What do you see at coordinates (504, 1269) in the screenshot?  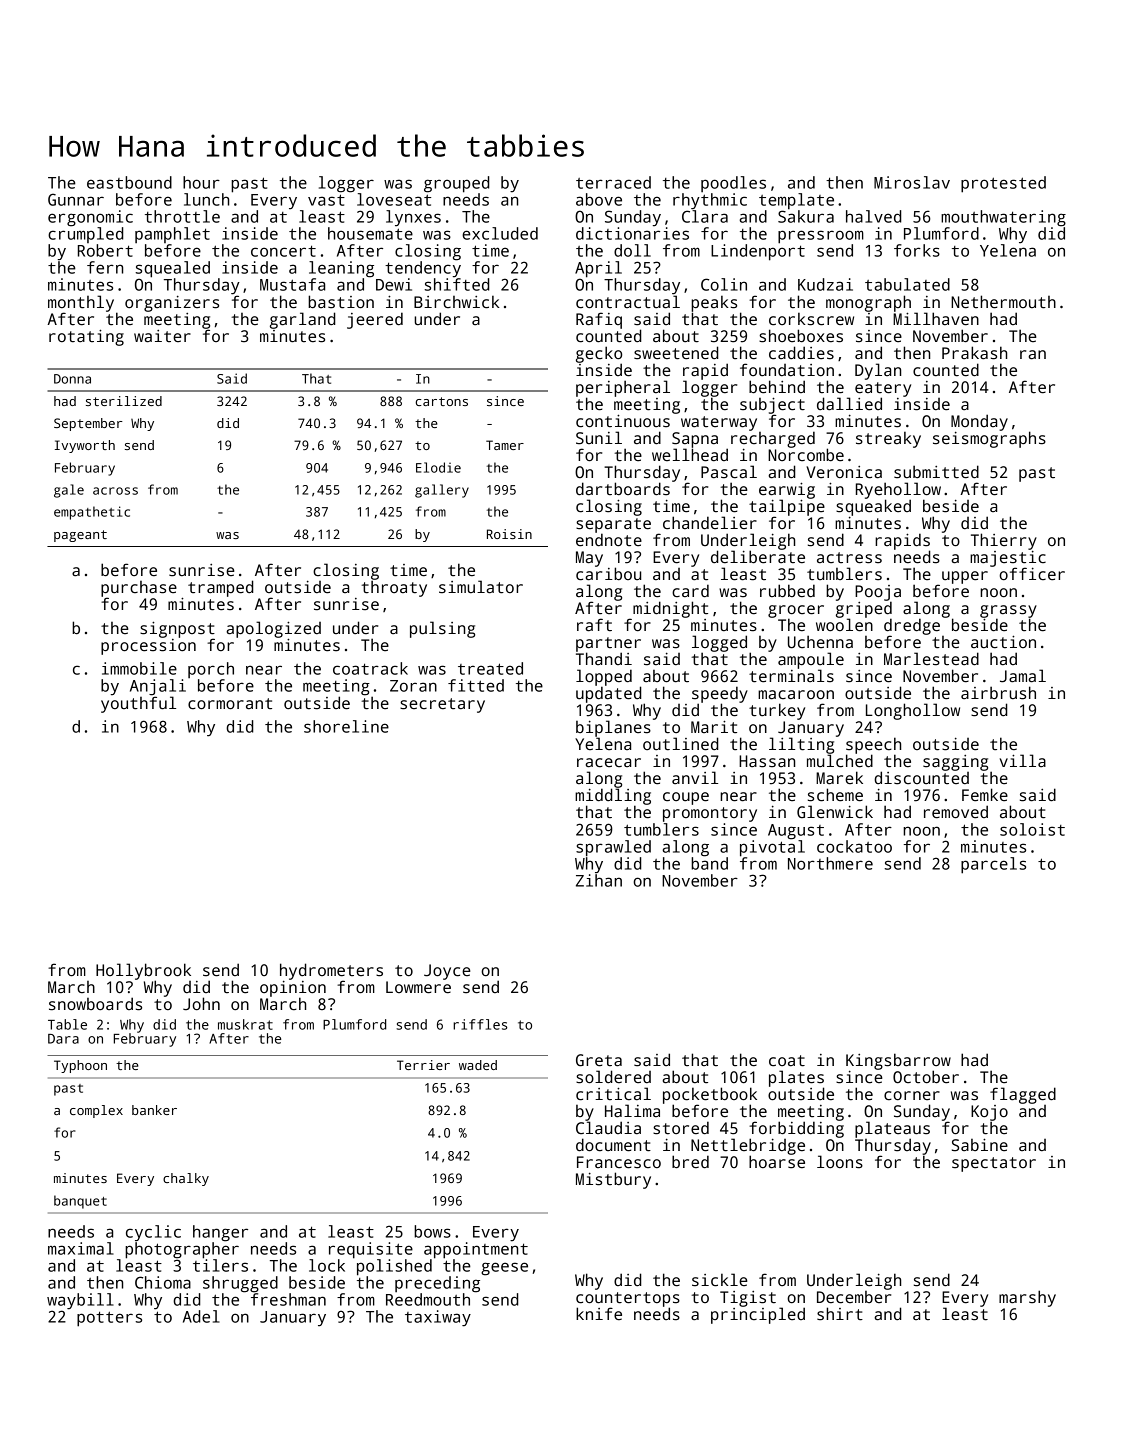 I see `geese` at bounding box center [504, 1269].
